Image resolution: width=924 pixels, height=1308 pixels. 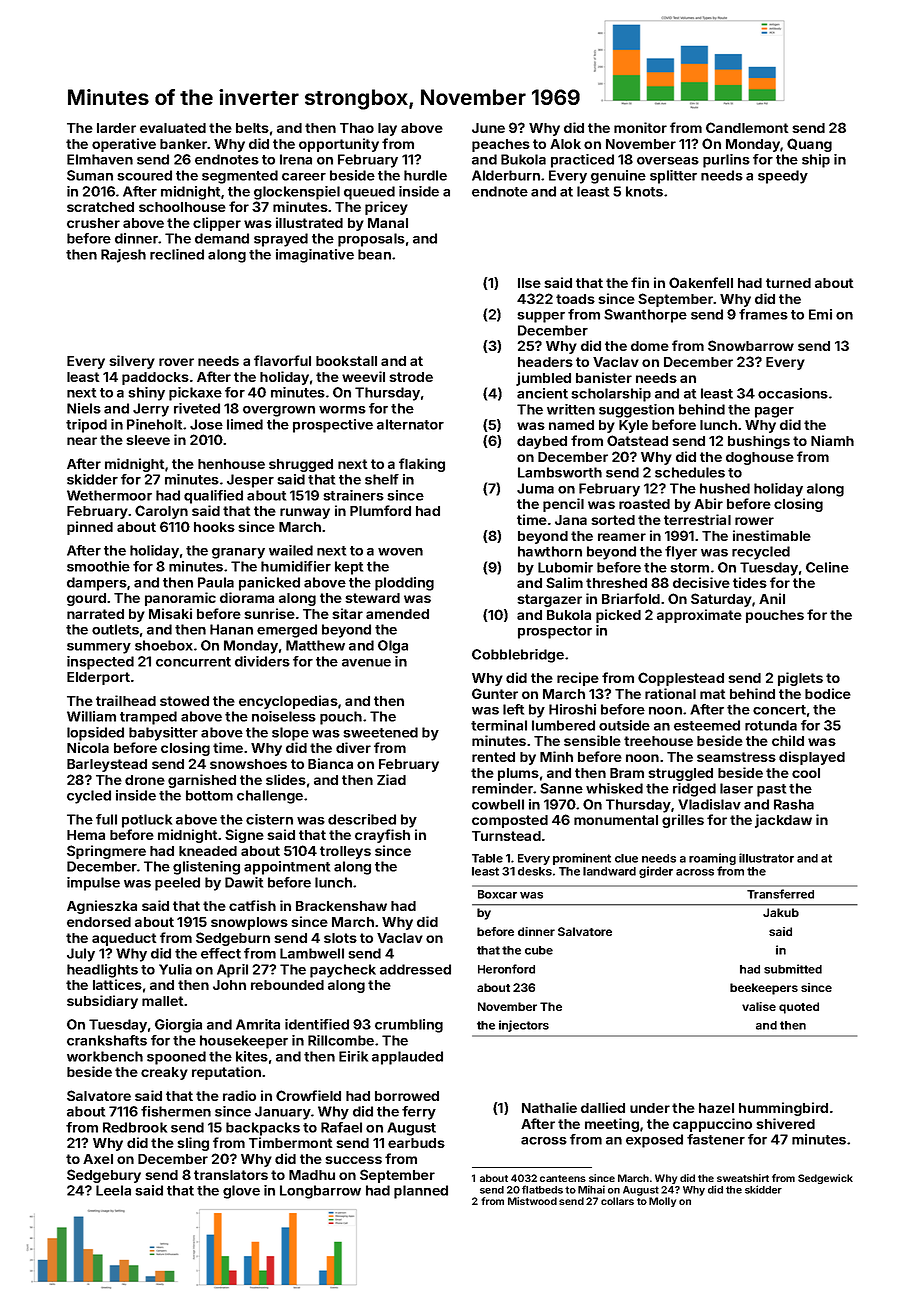 What do you see at coordinates (799, 1008) in the image?
I see `quoted` at bounding box center [799, 1008].
